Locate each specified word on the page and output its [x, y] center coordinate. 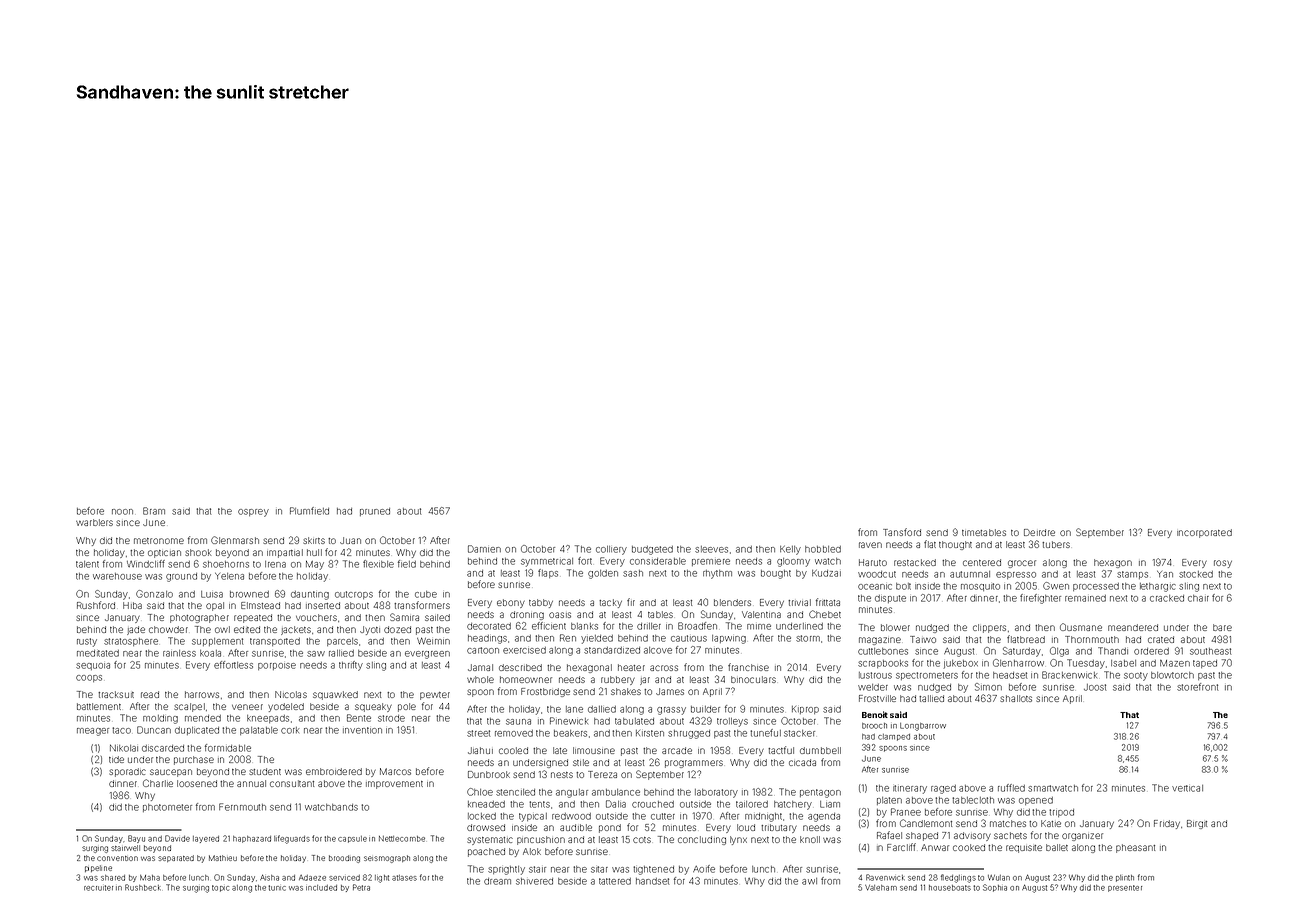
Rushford [96, 605]
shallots [1016, 698]
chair [1198, 598]
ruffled [1011, 788]
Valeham [881, 888]
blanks [584, 626]
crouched [653, 804]
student [265, 771]
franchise [748, 667]
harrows [202, 694]
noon [122, 512]
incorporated [1204, 533]
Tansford [902, 532]
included [321, 888]
